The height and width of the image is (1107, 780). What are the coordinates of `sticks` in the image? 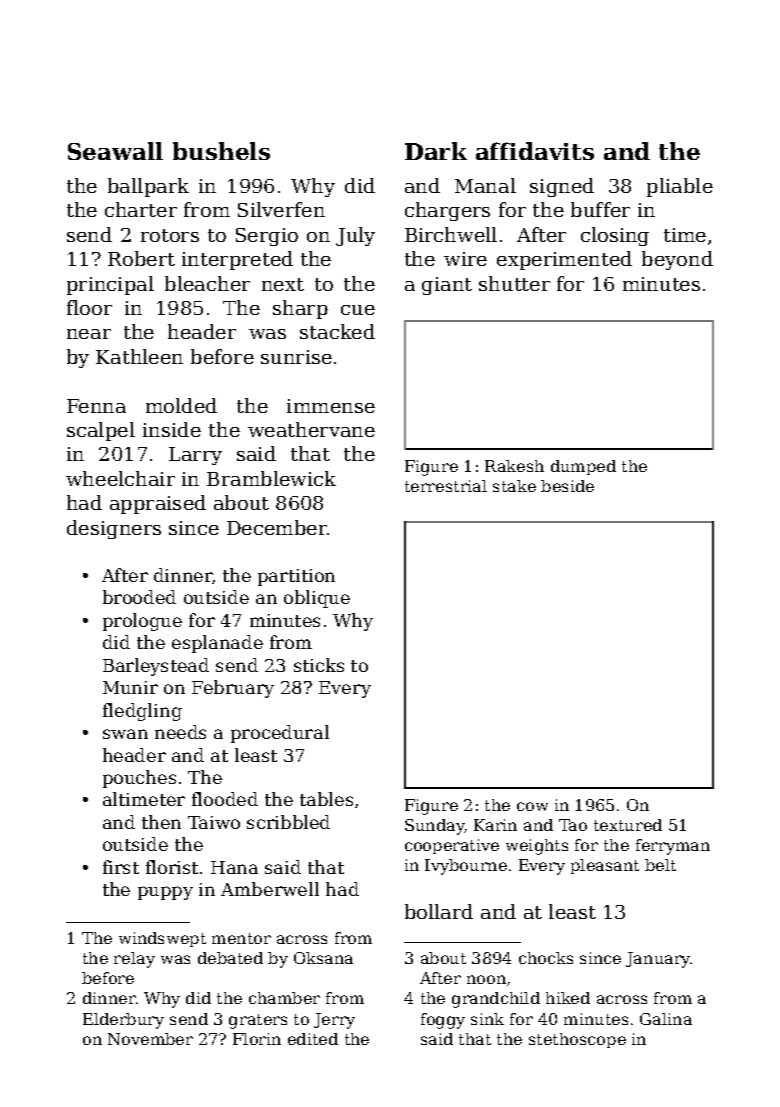 It's located at (319, 665).
